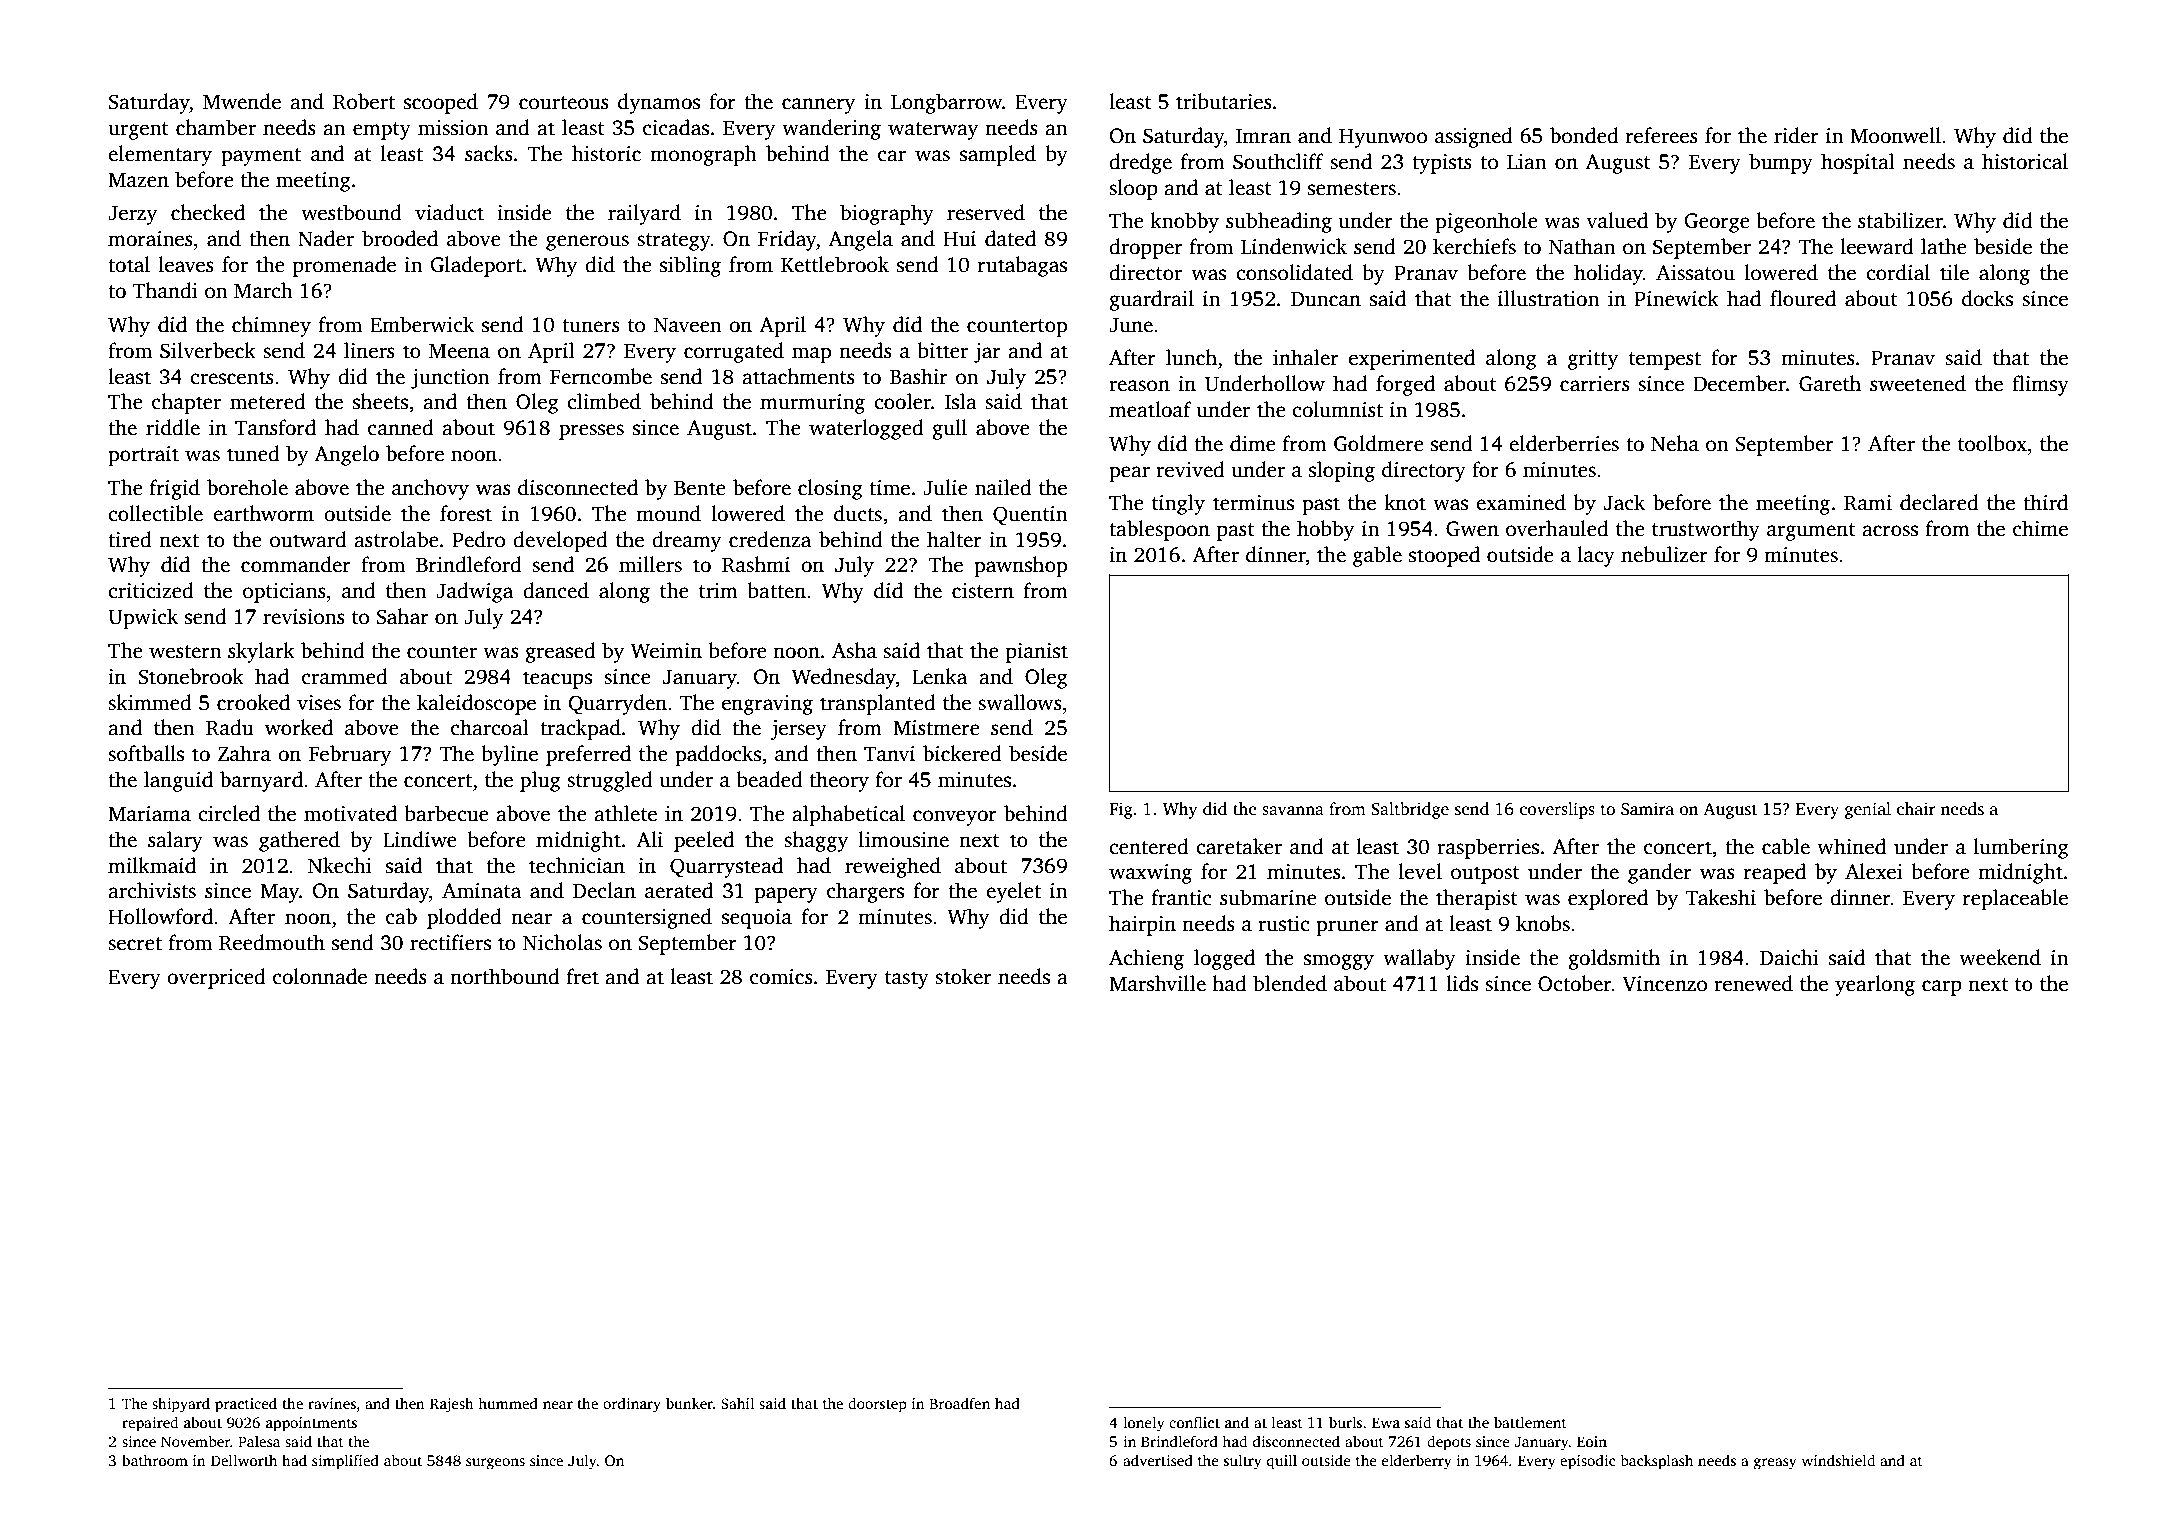 This screenshot has height=1540, width=2177. I want to click on Mwende, so click(242, 101).
